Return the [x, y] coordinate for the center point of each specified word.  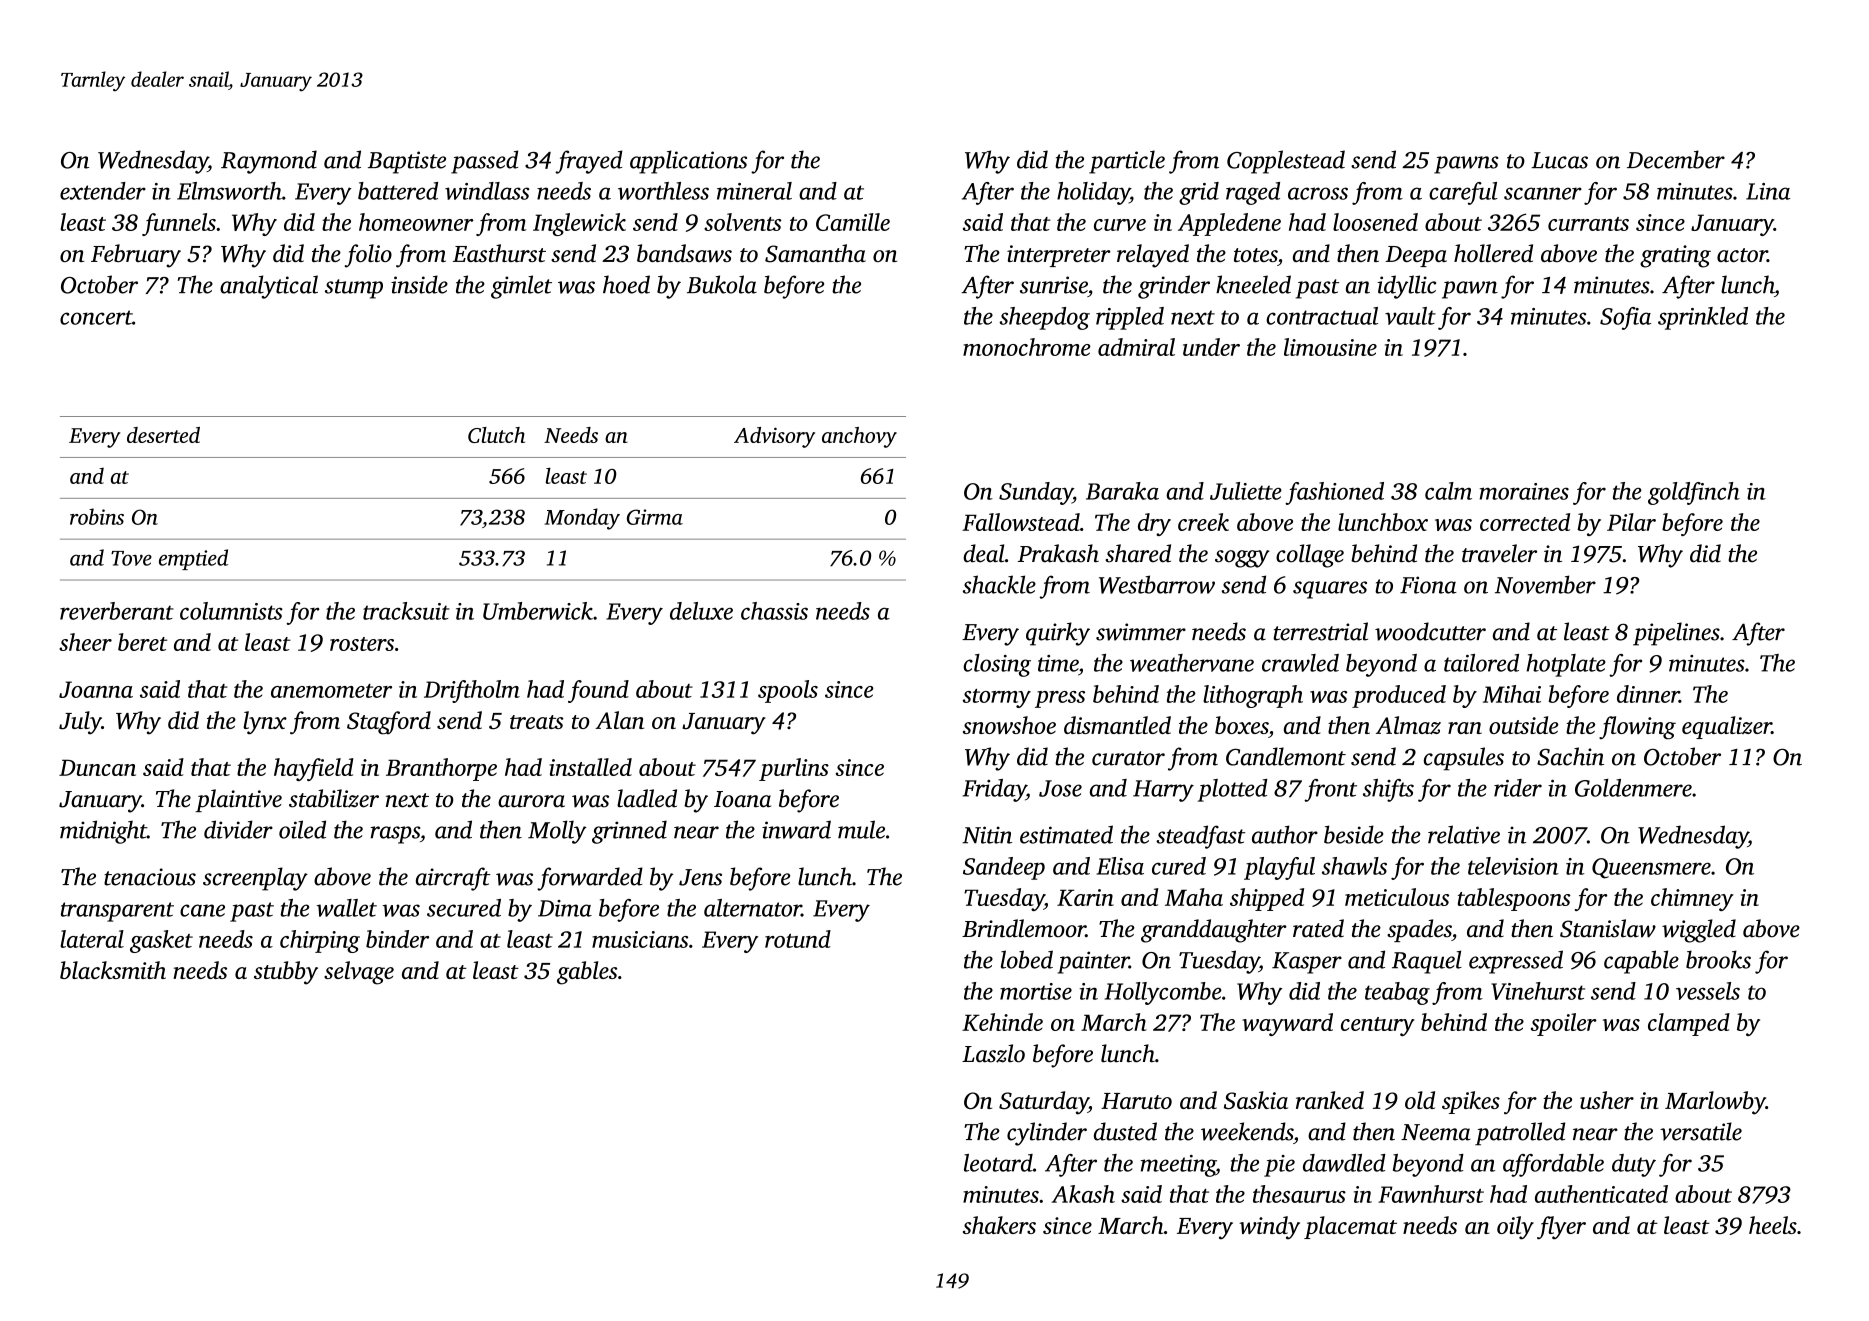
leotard [998, 1163]
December [1676, 159]
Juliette [1246, 491]
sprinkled [1703, 318]
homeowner [416, 222]
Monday [582, 519]
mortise [1036, 991]
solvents [743, 222]
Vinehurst [1538, 991]
